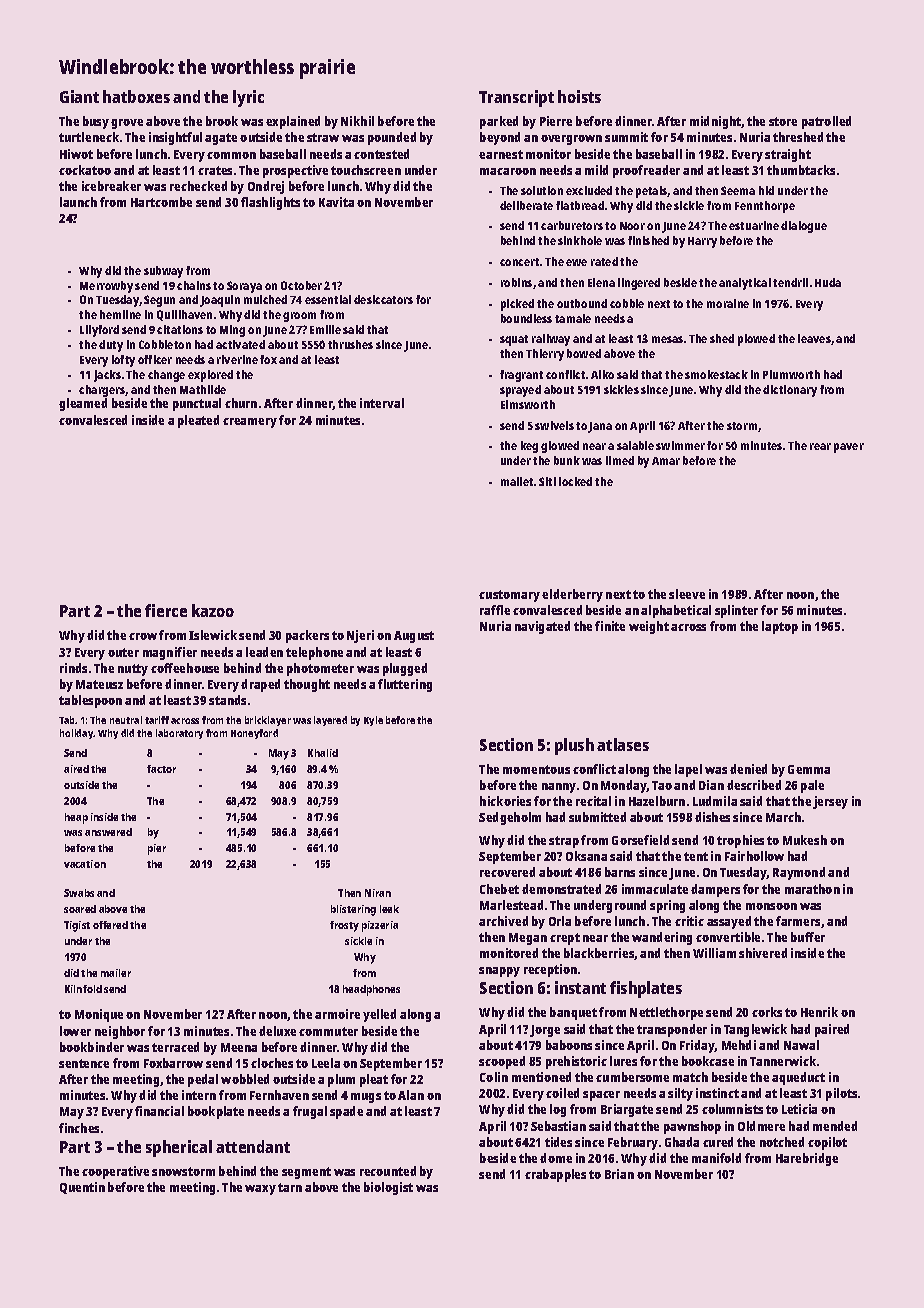 This document has height=1308, width=924. What do you see at coordinates (510, 818) in the document?
I see `Sedgeholm` at bounding box center [510, 818].
